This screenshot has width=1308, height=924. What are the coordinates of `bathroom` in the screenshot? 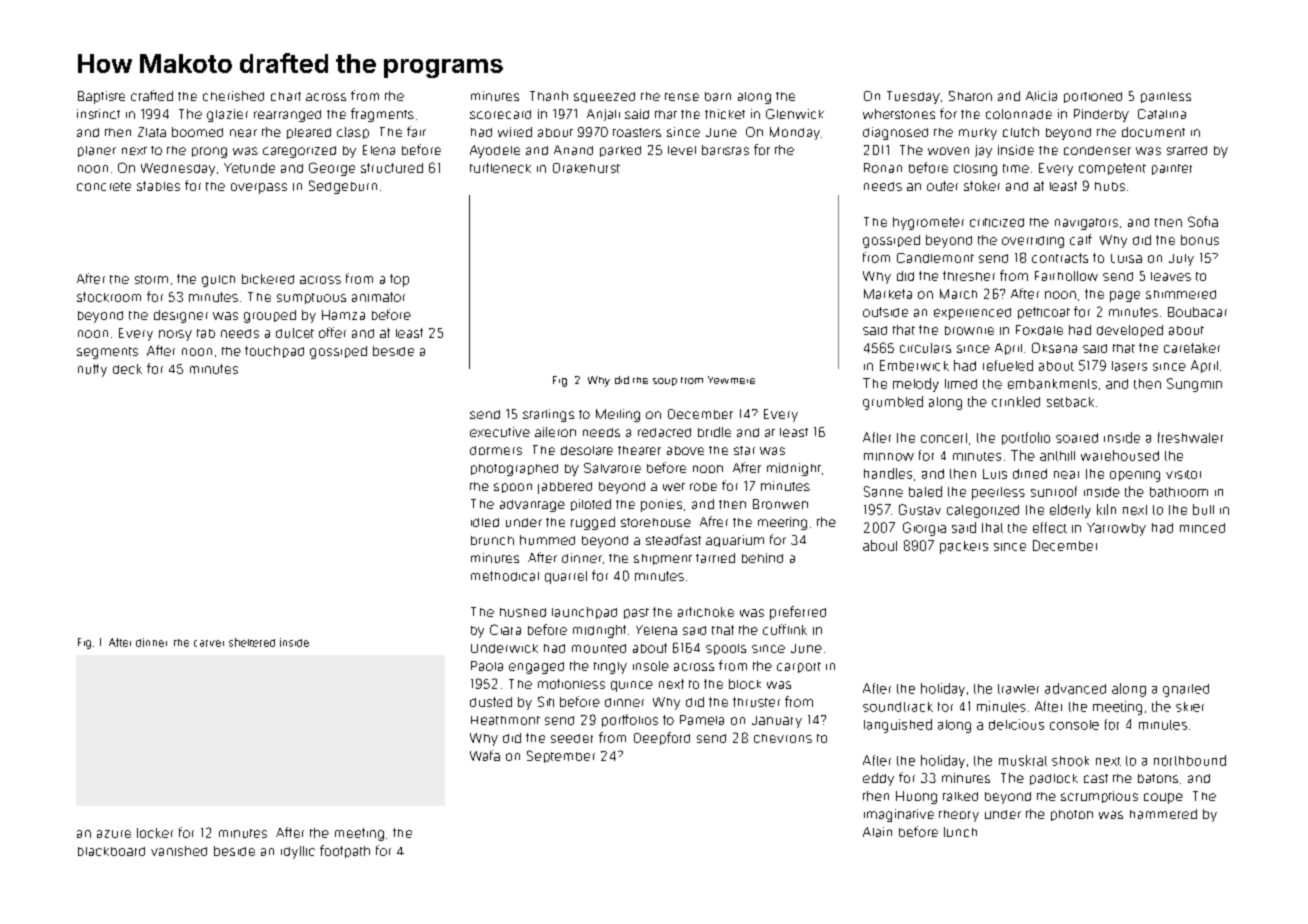 It's located at (1179, 492).
